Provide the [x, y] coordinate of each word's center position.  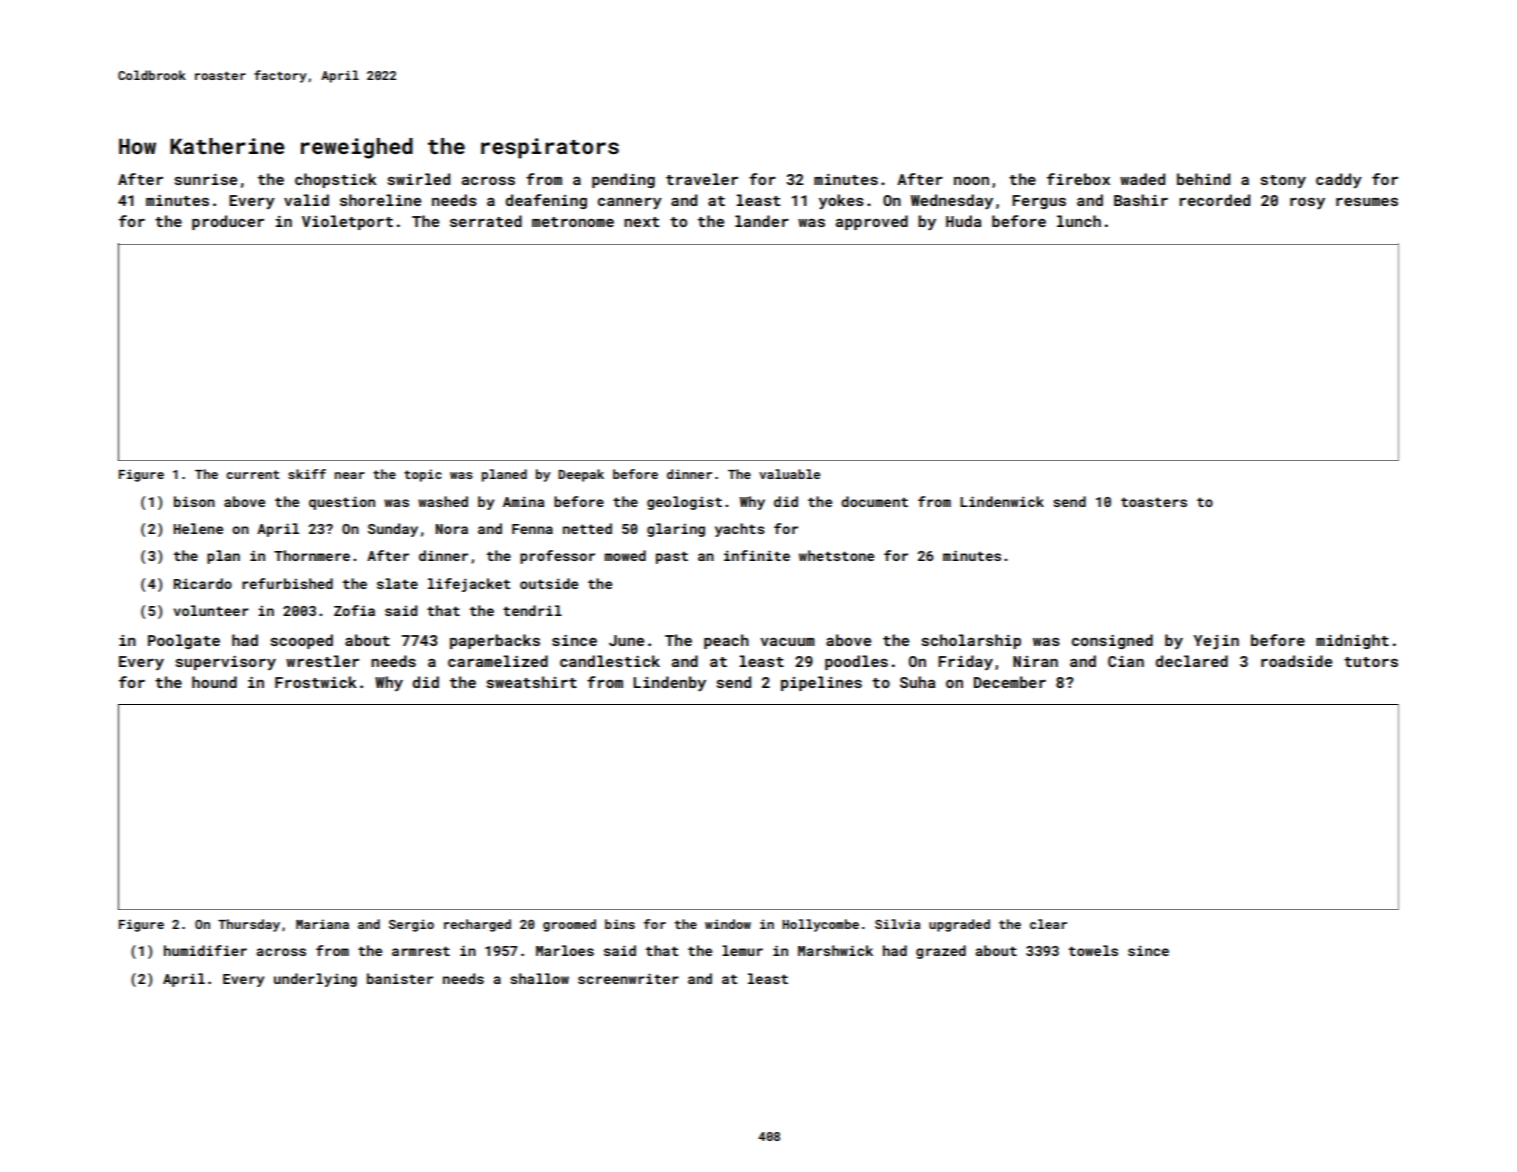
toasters [1154, 502]
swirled [419, 179]
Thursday [249, 925]
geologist [684, 503]
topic [423, 475]
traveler [702, 179]
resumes [1367, 201]
